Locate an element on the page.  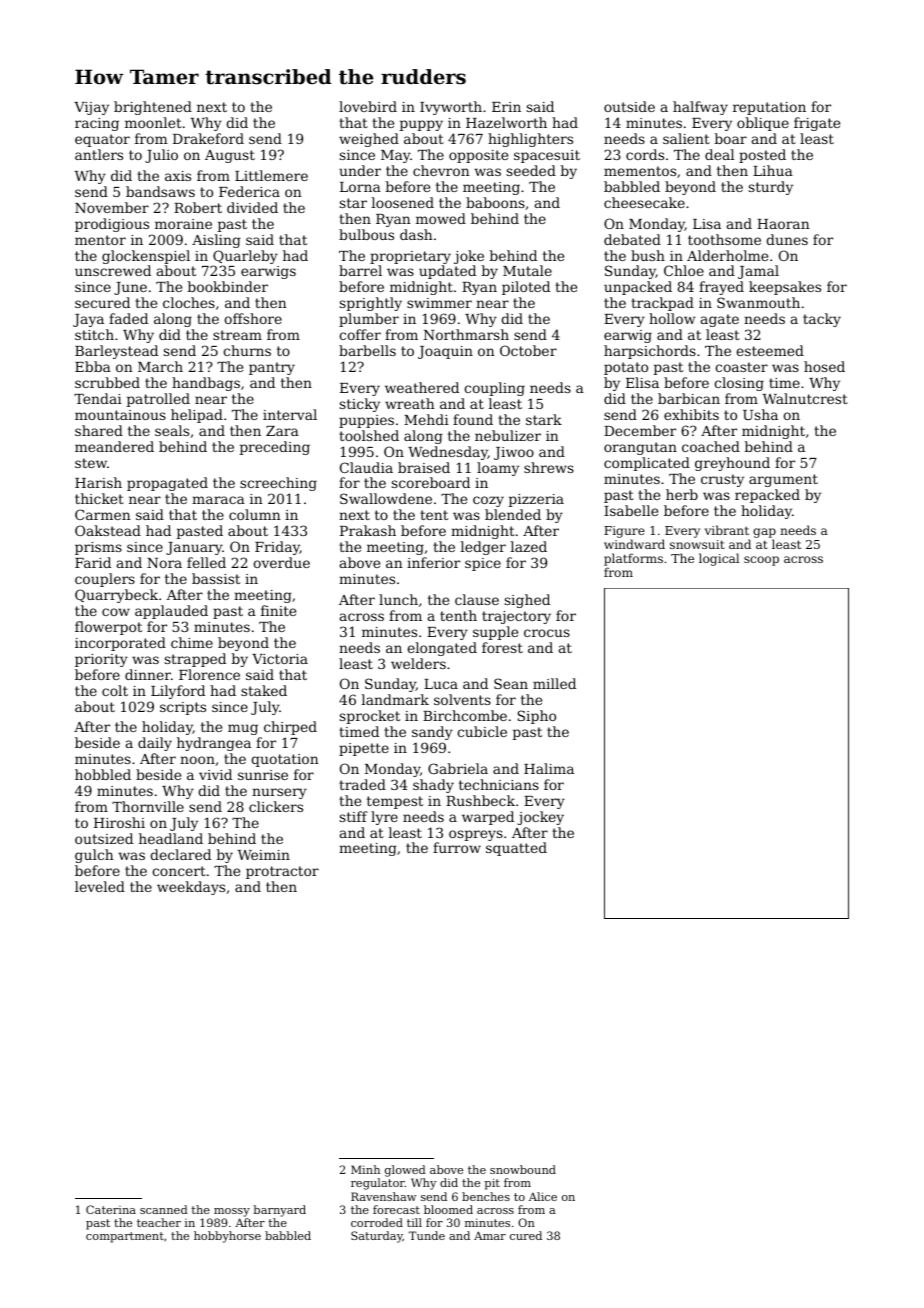
salient is located at coordinates (686, 138).
